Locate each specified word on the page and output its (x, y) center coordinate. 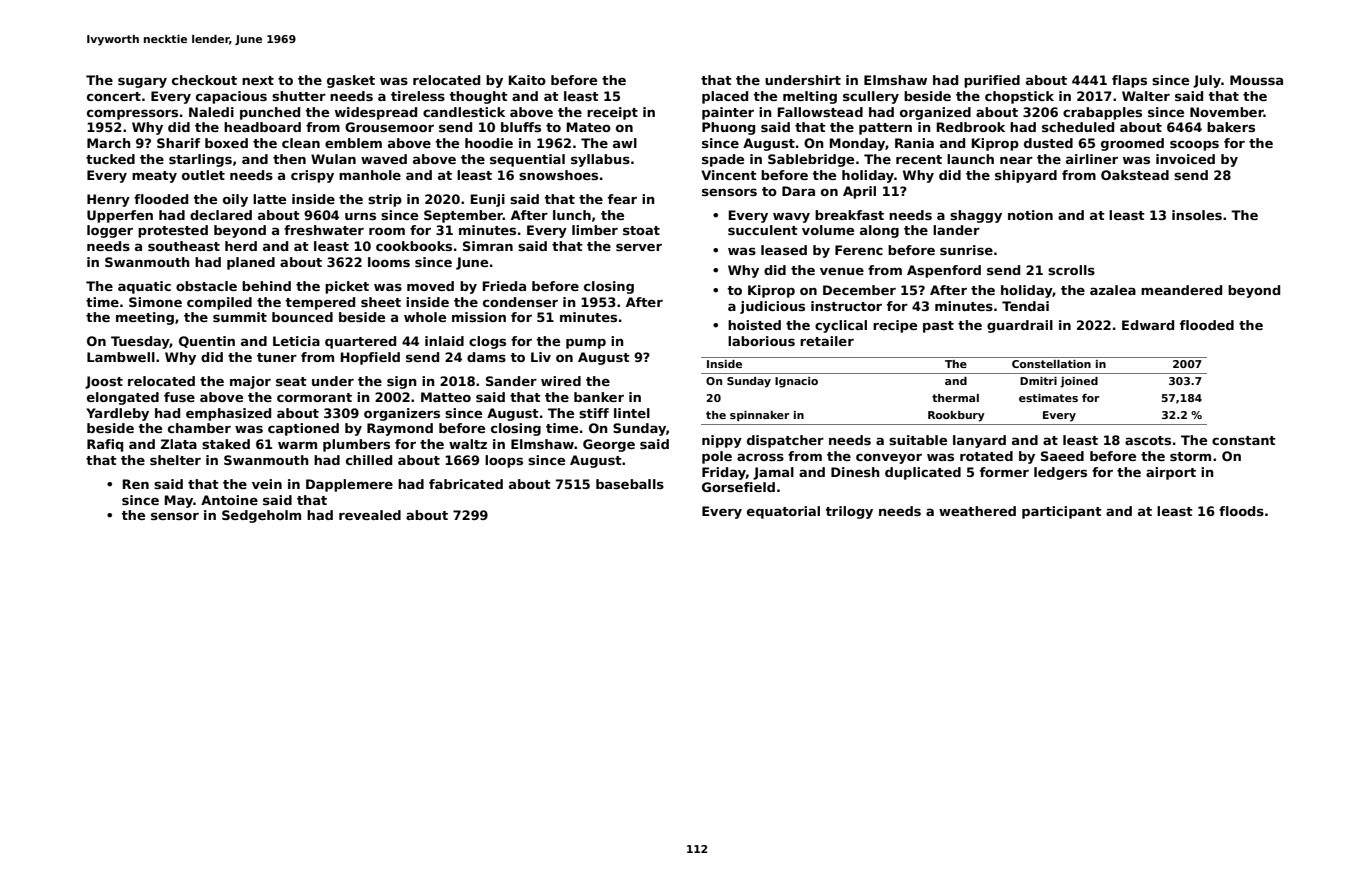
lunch (572, 215)
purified (992, 81)
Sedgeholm (261, 516)
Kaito (527, 80)
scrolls (1071, 270)
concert (114, 96)
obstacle (206, 286)
